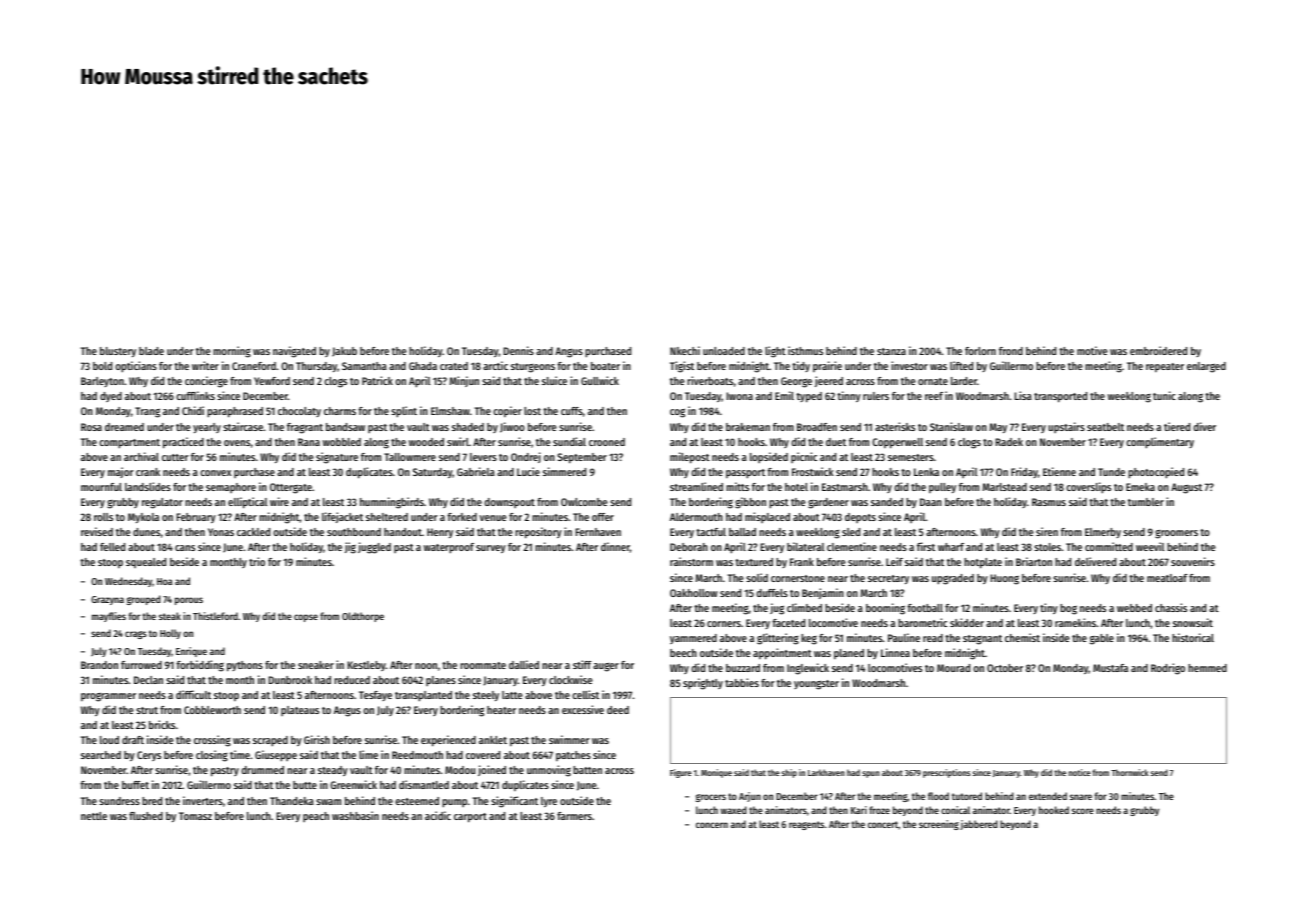 This screenshot has height=924, width=1308. Describe the element at coordinates (136, 635) in the screenshot. I see `crags` at that location.
